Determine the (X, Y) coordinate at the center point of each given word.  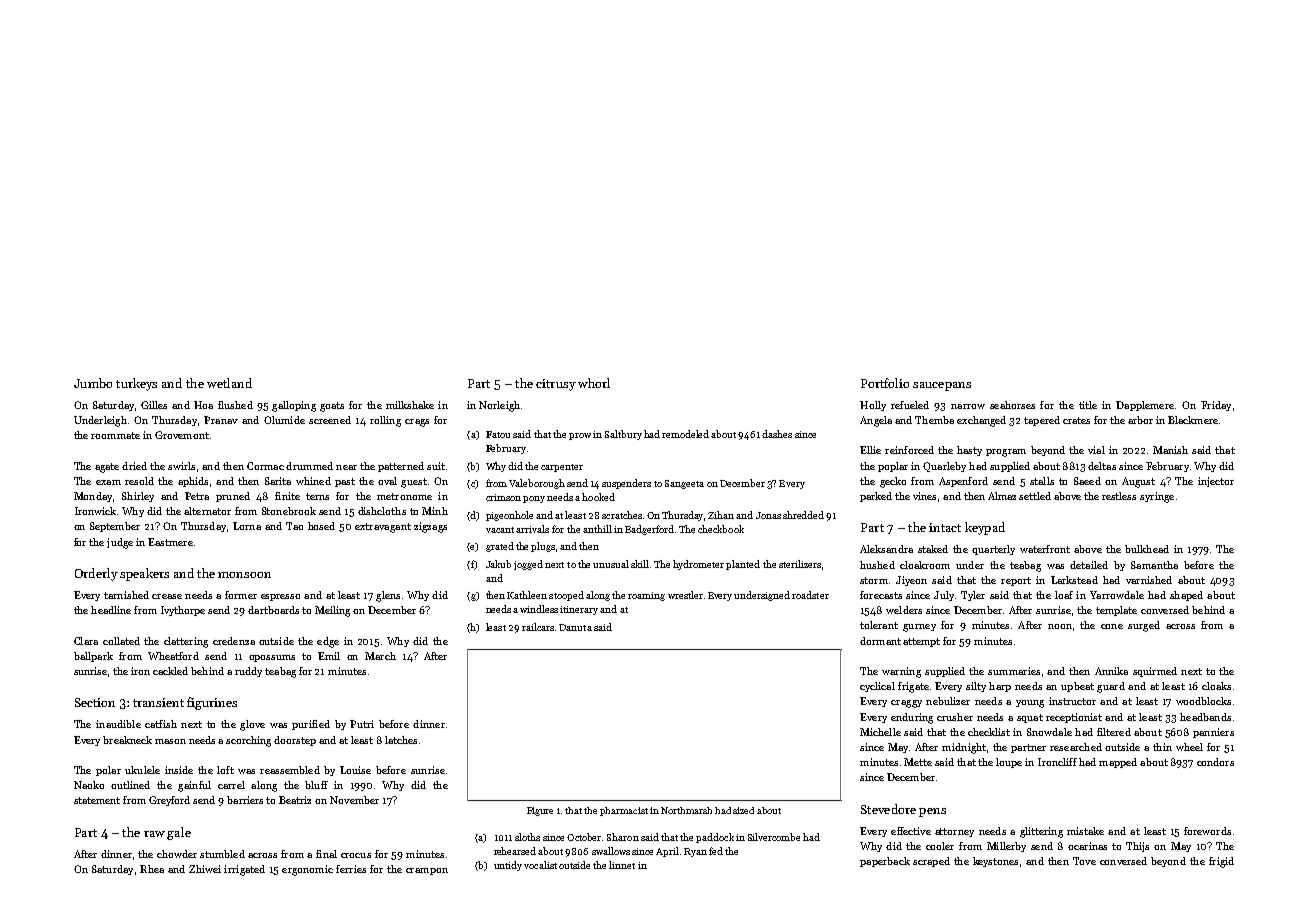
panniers (1213, 733)
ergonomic (307, 870)
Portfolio (885, 383)
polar (108, 771)
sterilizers (800, 564)
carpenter (562, 468)
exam (108, 482)
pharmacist (624, 811)
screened (330, 420)
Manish (1170, 450)
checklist (989, 732)
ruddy (248, 672)
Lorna (247, 526)
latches (401, 740)
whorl (594, 383)
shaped (1186, 596)
